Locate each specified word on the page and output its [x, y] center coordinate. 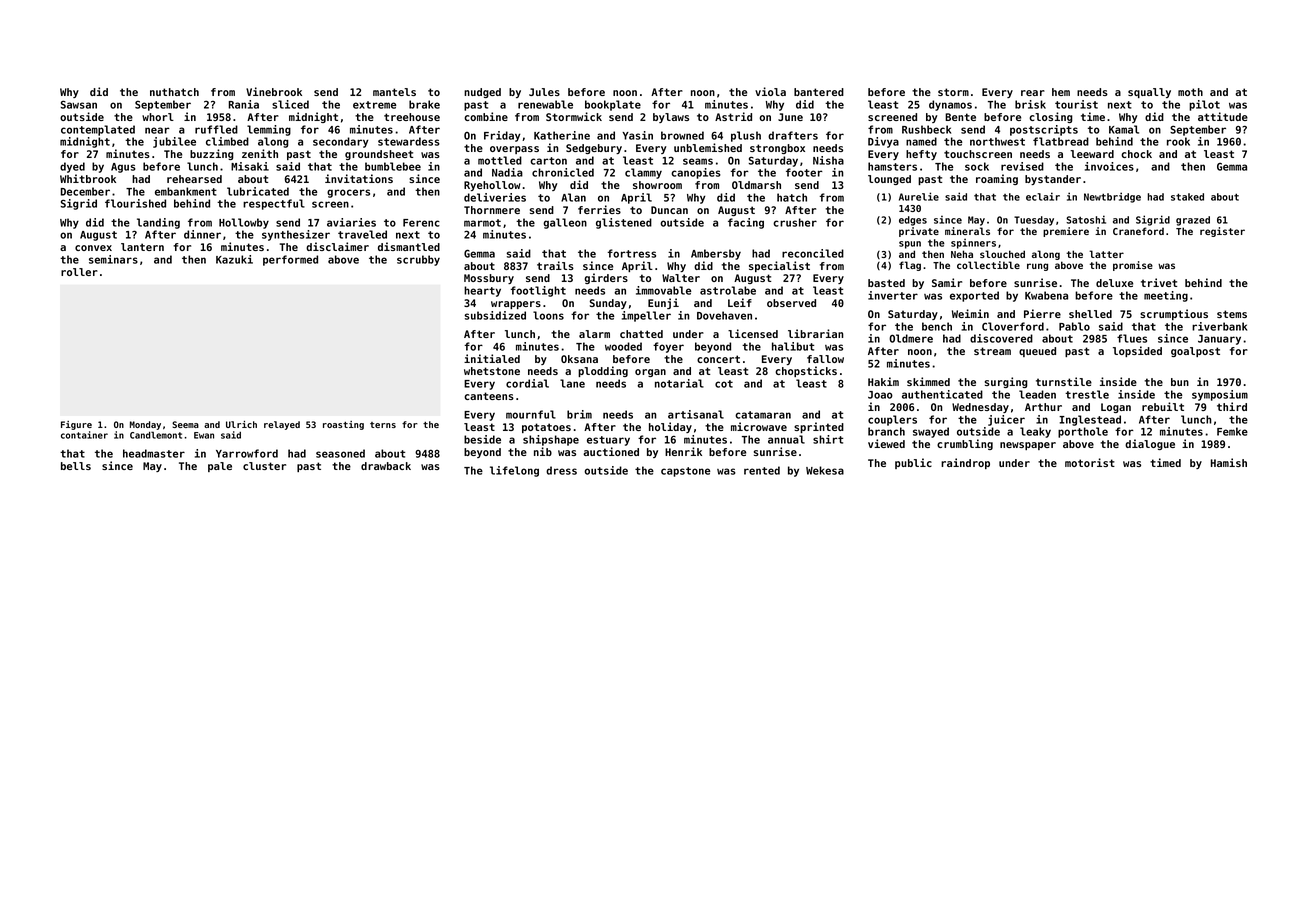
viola [770, 91]
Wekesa [825, 470]
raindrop [965, 463]
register [1222, 232]
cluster [264, 466]
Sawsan [79, 104]
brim [579, 414]
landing [158, 223]
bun [1180, 382]
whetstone [492, 371]
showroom [657, 185]
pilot [1204, 105]
